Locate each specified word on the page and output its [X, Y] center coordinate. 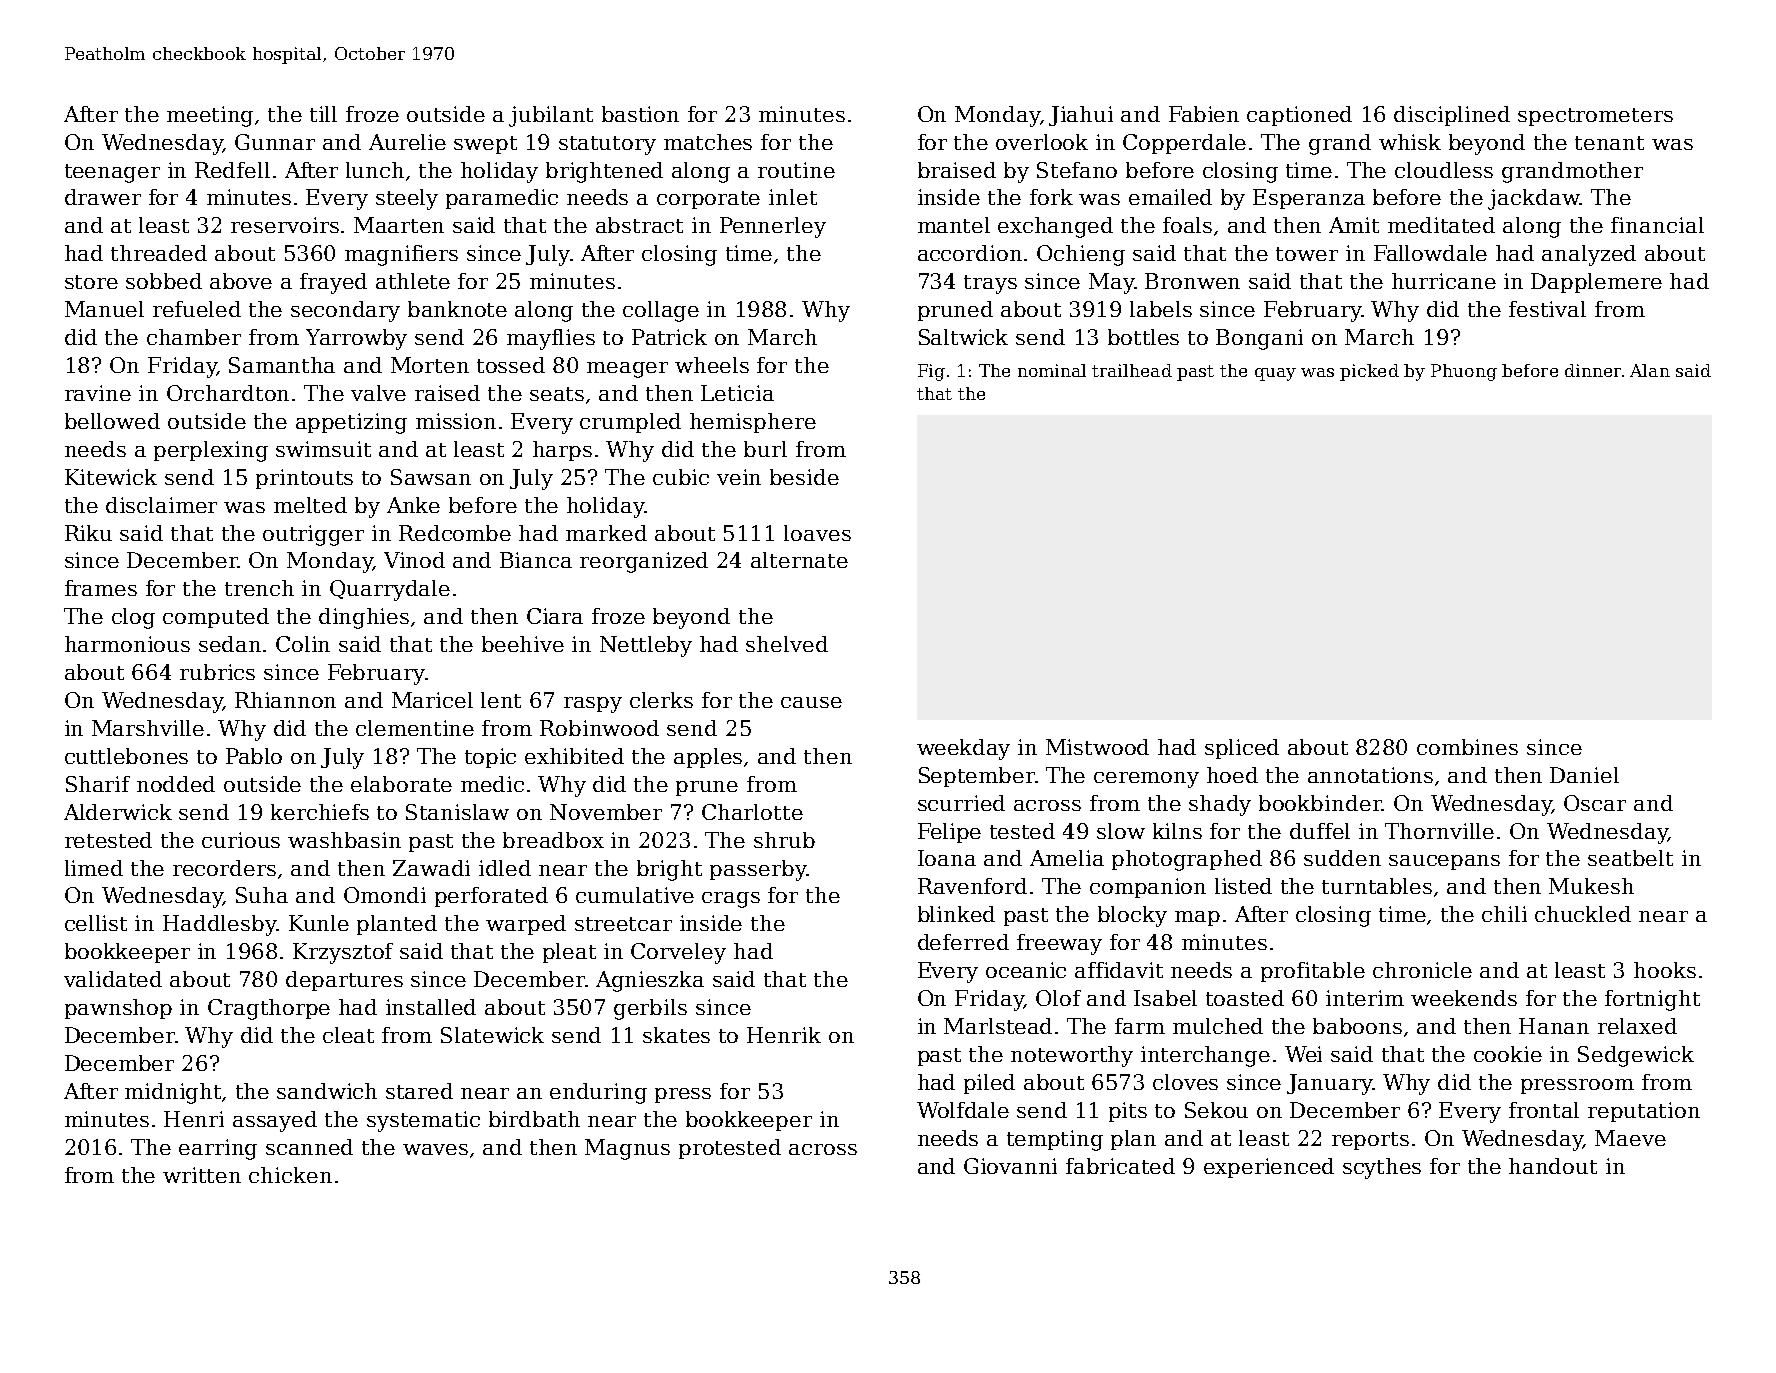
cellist [96, 923]
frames [101, 588]
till [323, 114]
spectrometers [1595, 117]
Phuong [1464, 372]
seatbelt [1630, 858]
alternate [799, 560]
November [606, 812]
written [202, 1175]
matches [708, 142]
